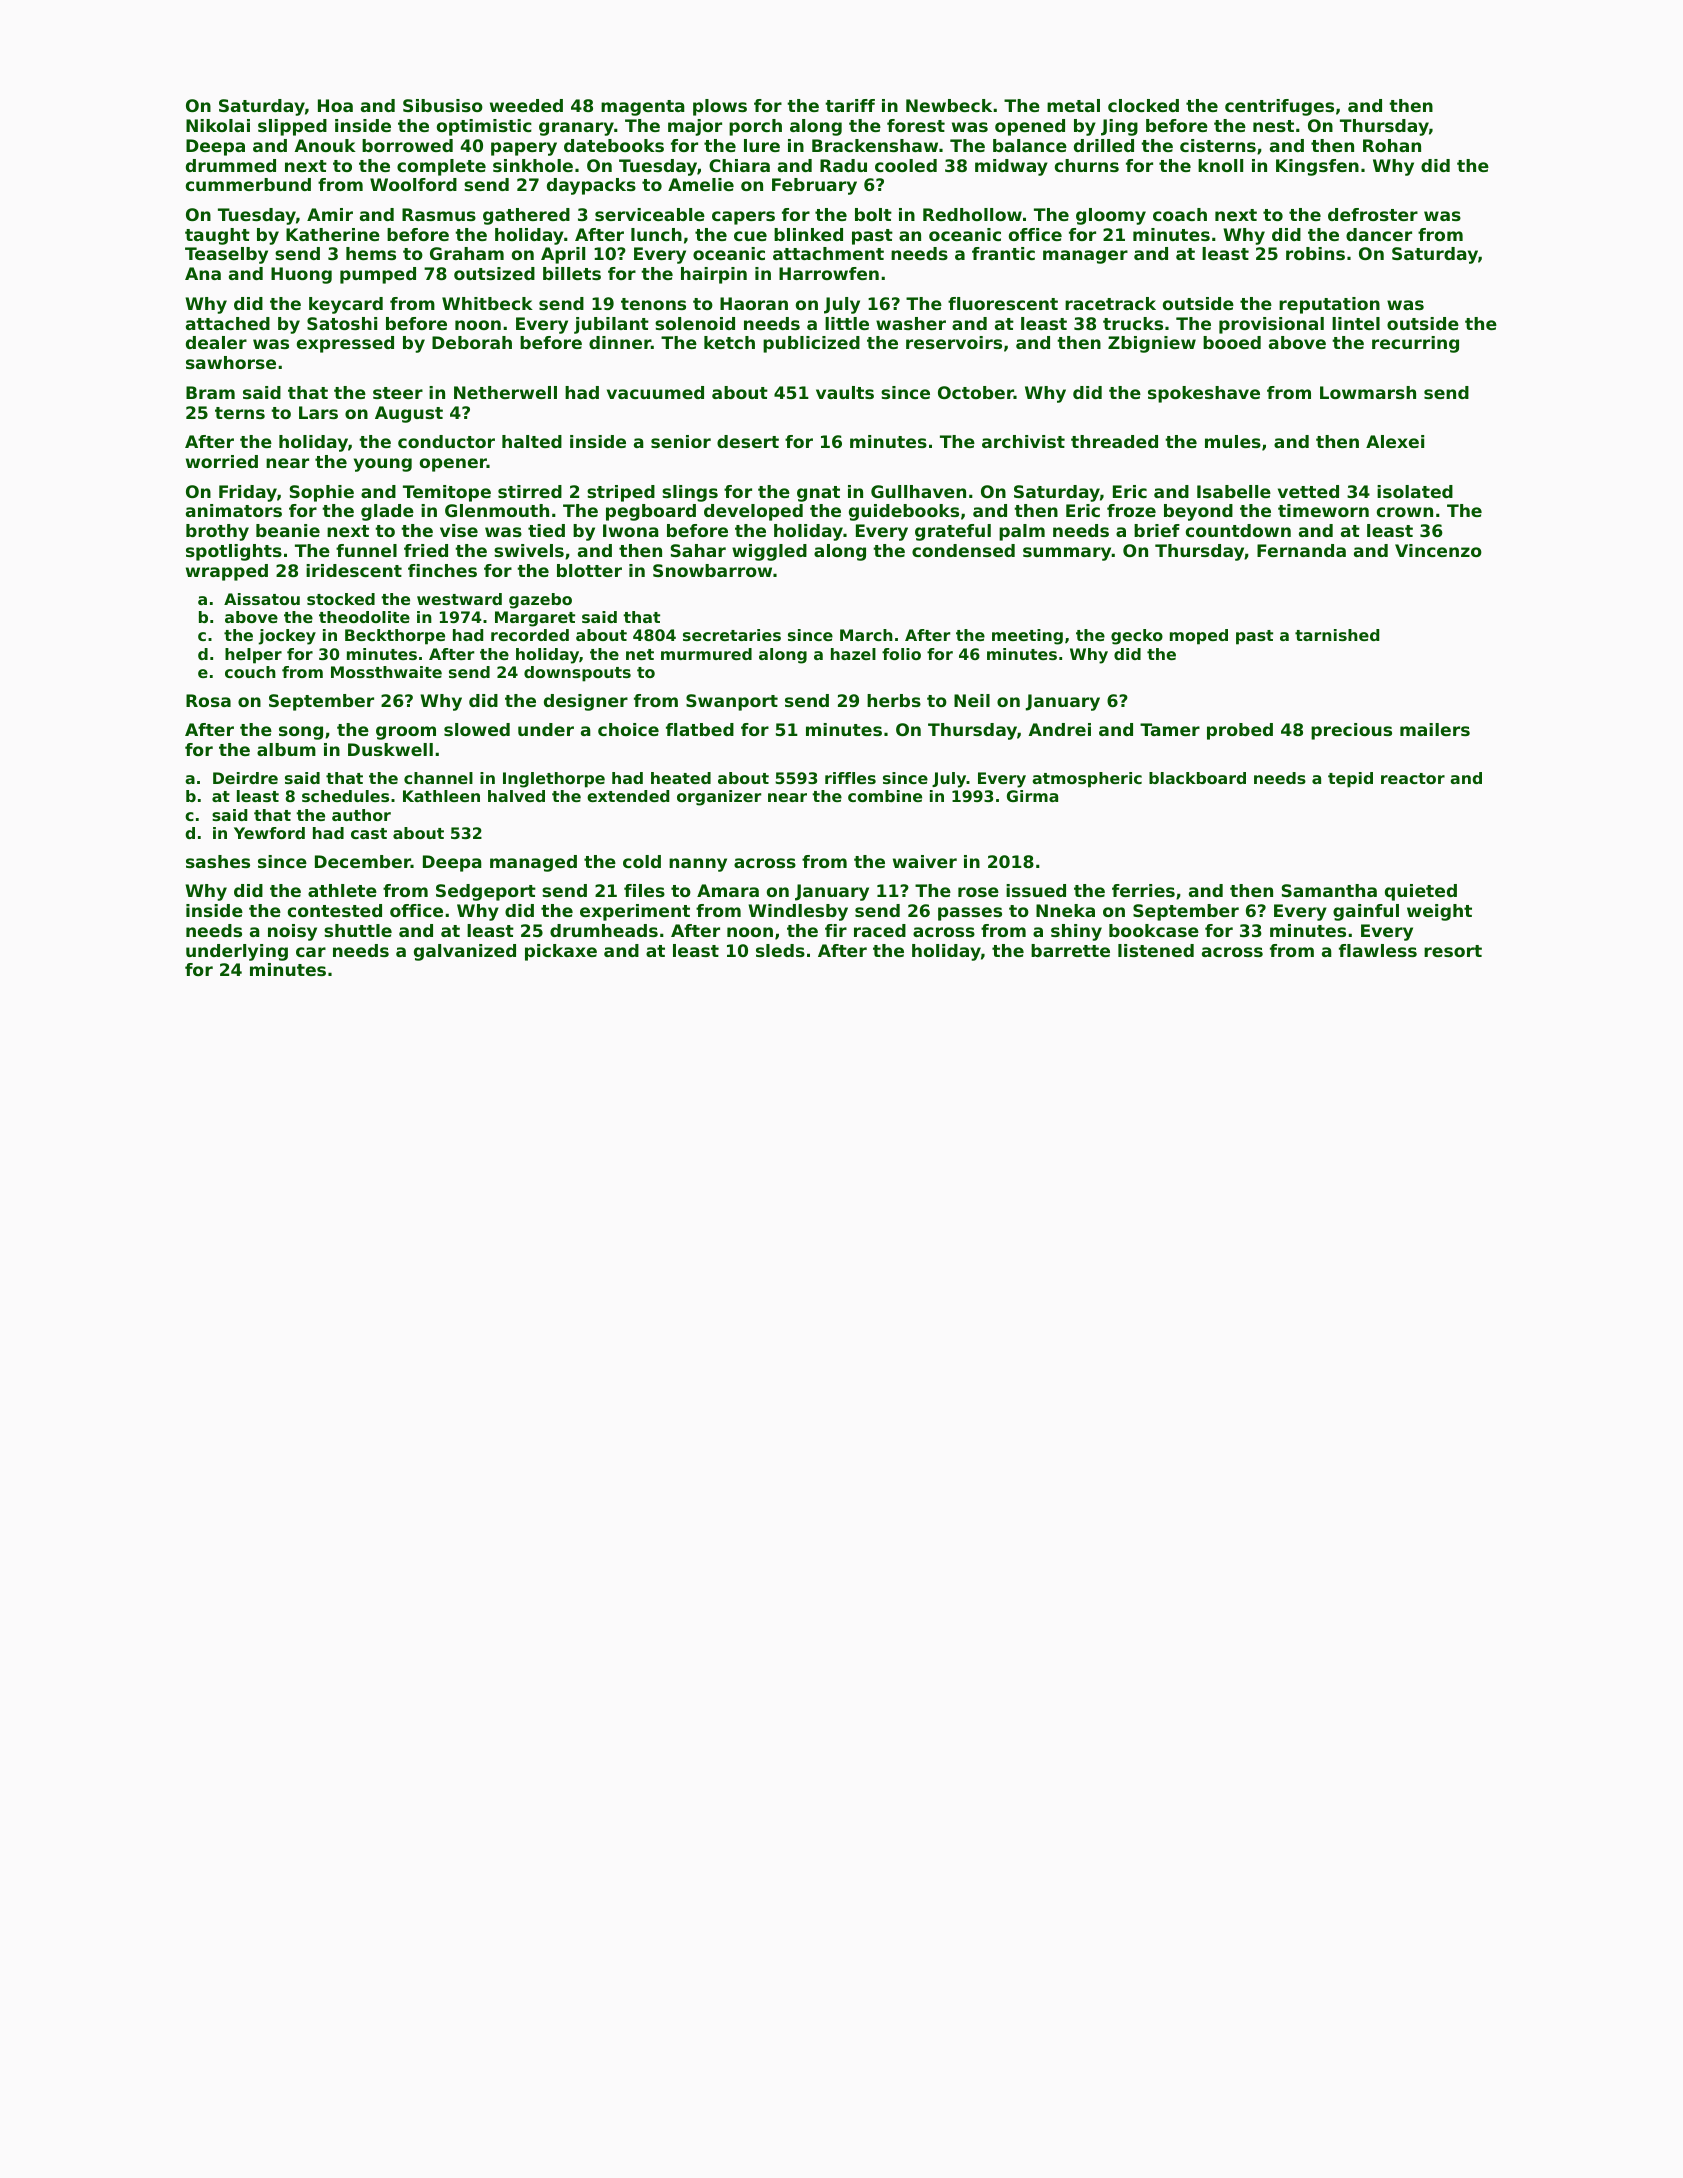 The height and width of the screenshot is (2178, 1683). What do you see at coordinates (208, 700) in the screenshot?
I see `Rosa` at bounding box center [208, 700].
